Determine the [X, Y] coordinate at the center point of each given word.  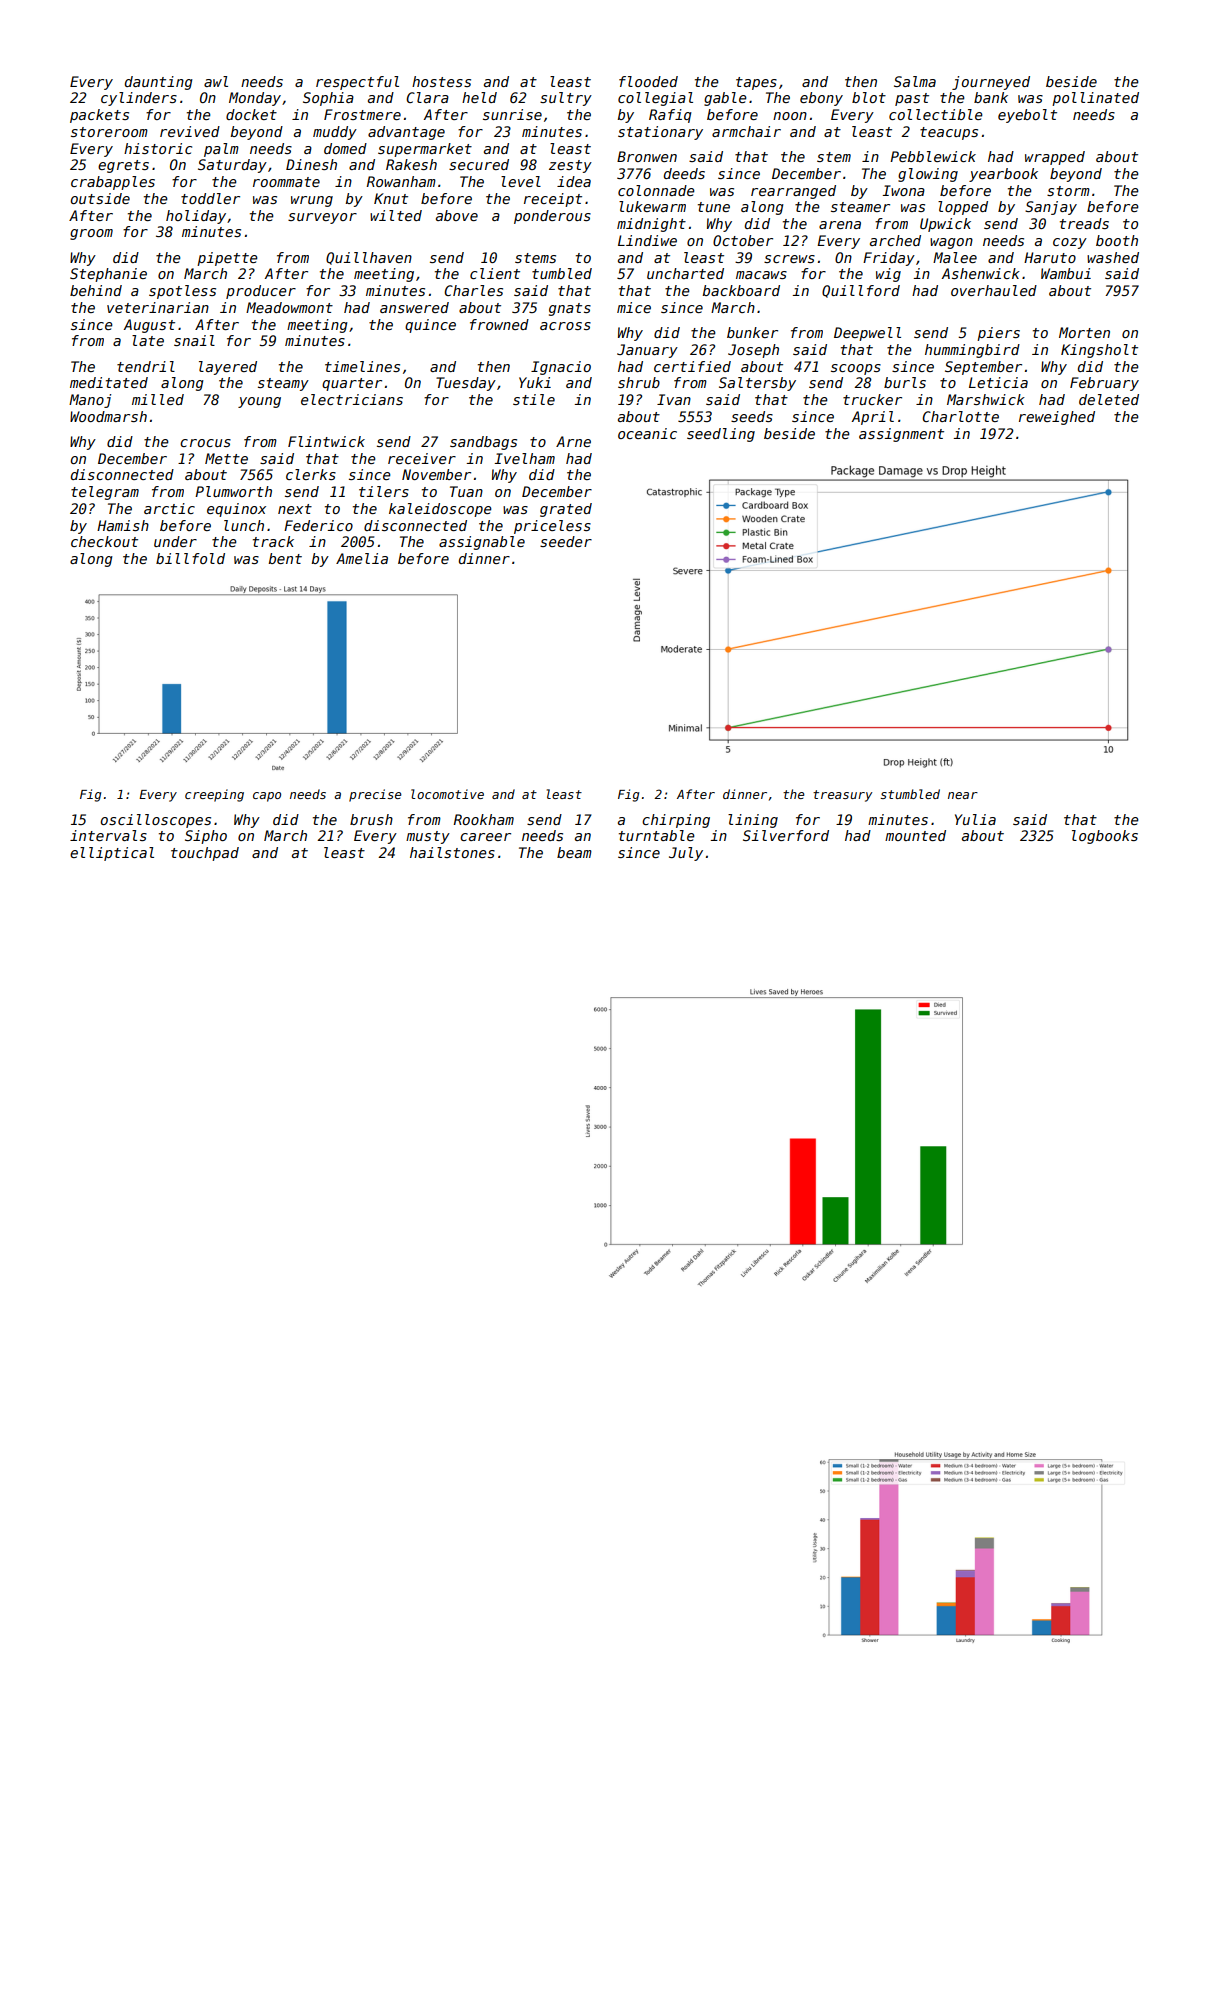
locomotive [447, 794]
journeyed [991, 83]
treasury [842, 796]
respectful [357, 83]
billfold [190, 558]
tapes [756, 83]
